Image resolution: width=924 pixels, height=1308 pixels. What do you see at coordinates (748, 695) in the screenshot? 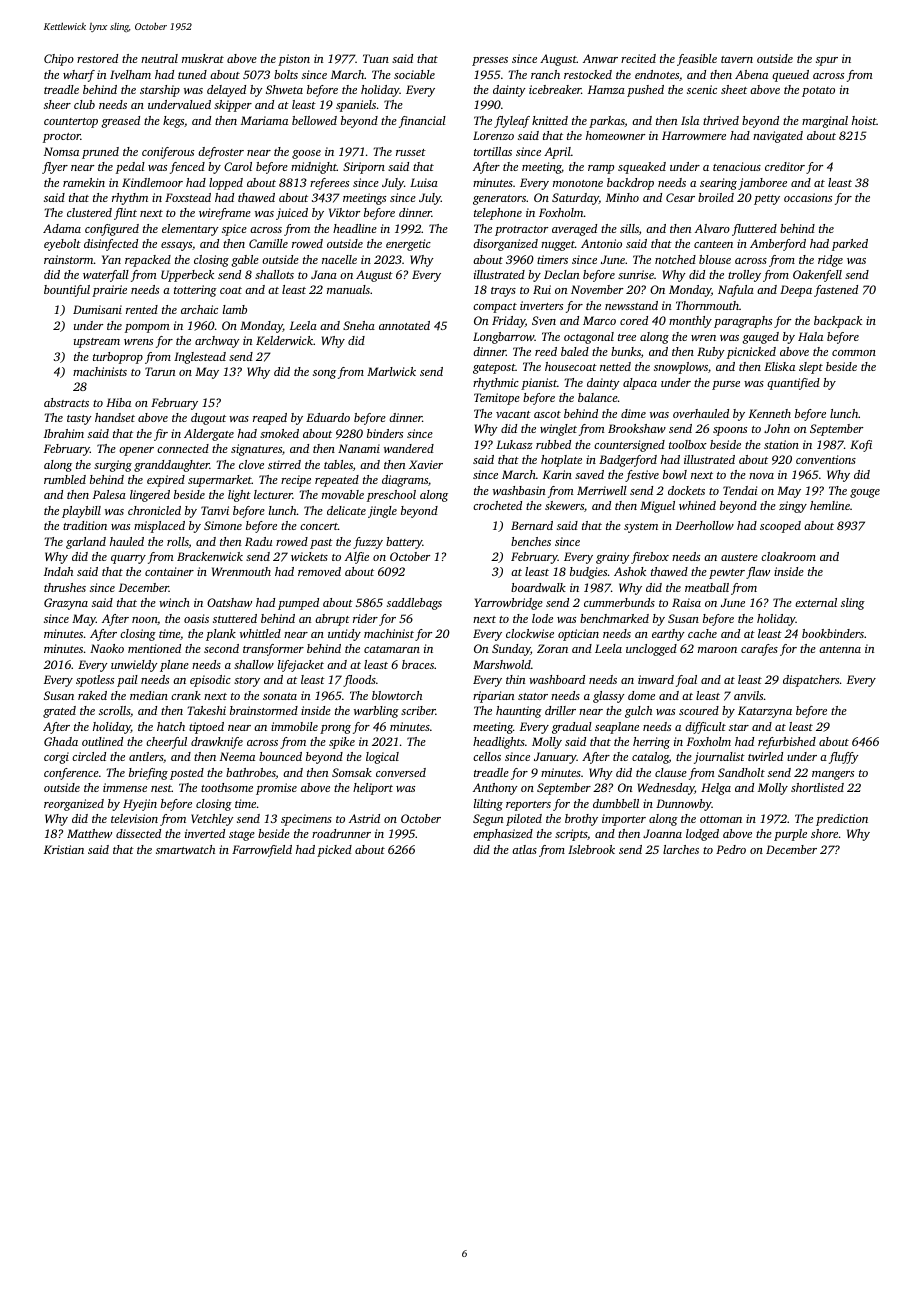
I see `anvils` at bounding box center [748, 695].
